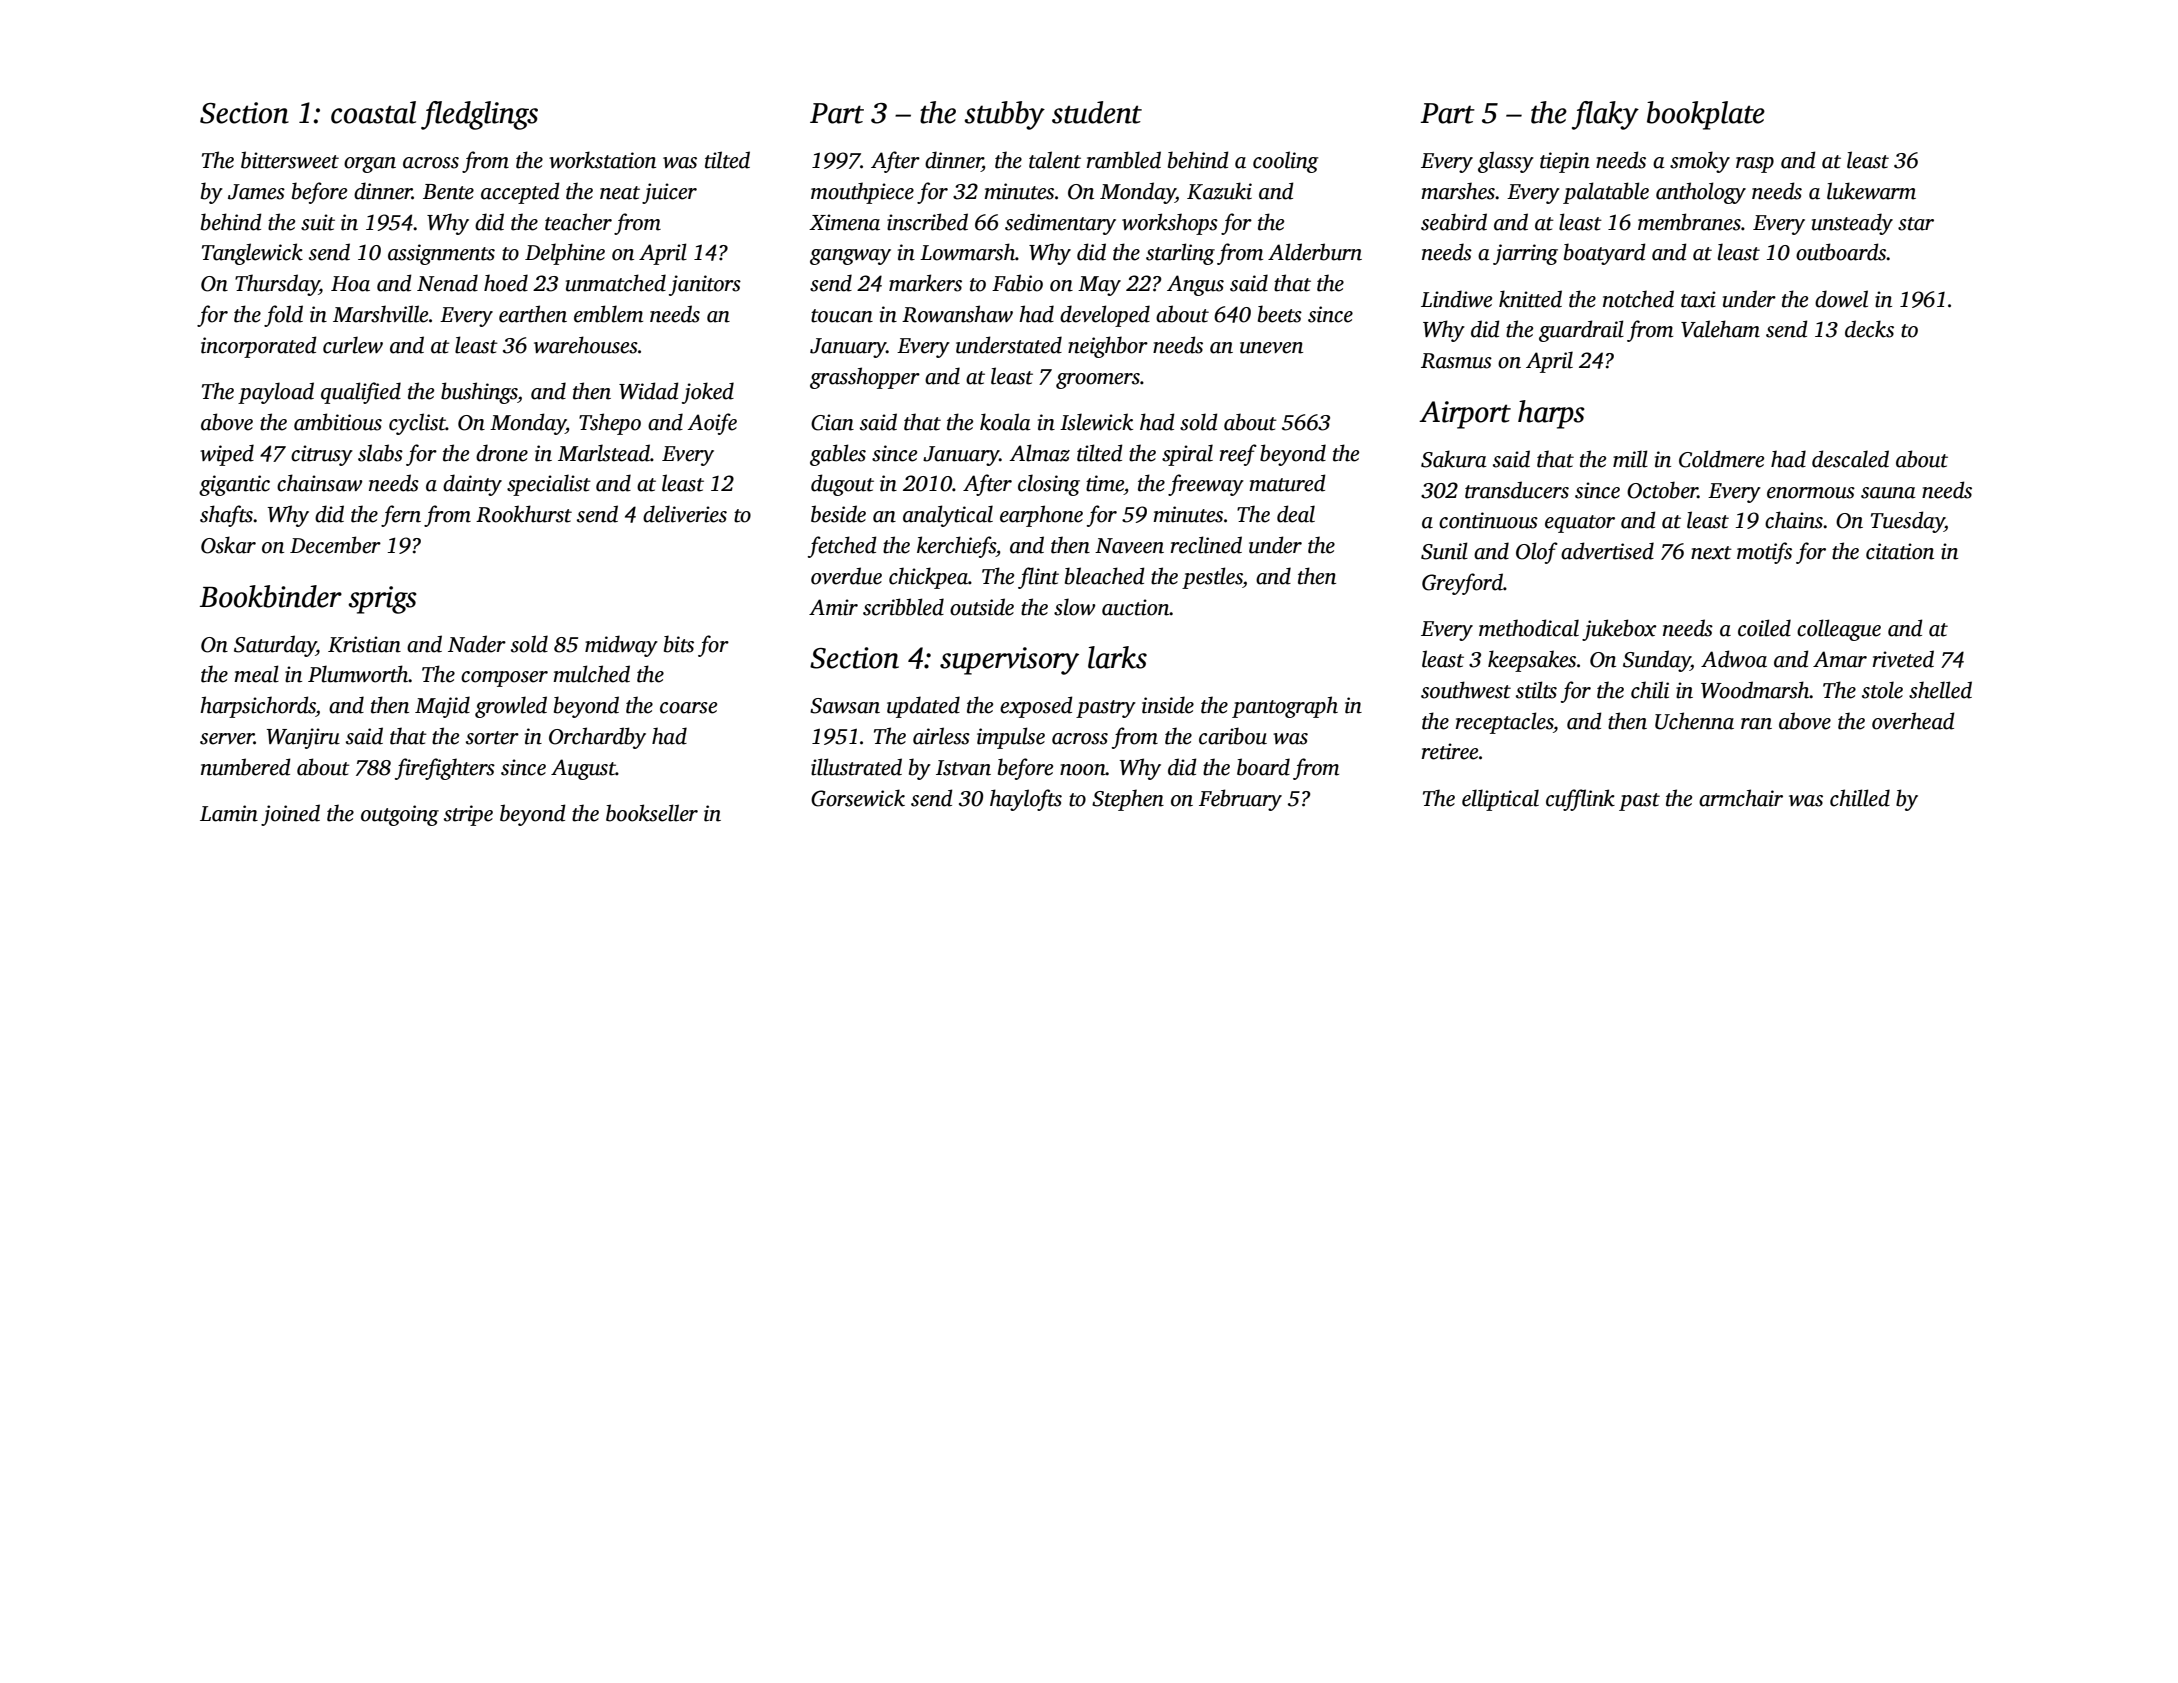 The image size is (2178, 1683). I want to click on outside, so click(982, 607).
